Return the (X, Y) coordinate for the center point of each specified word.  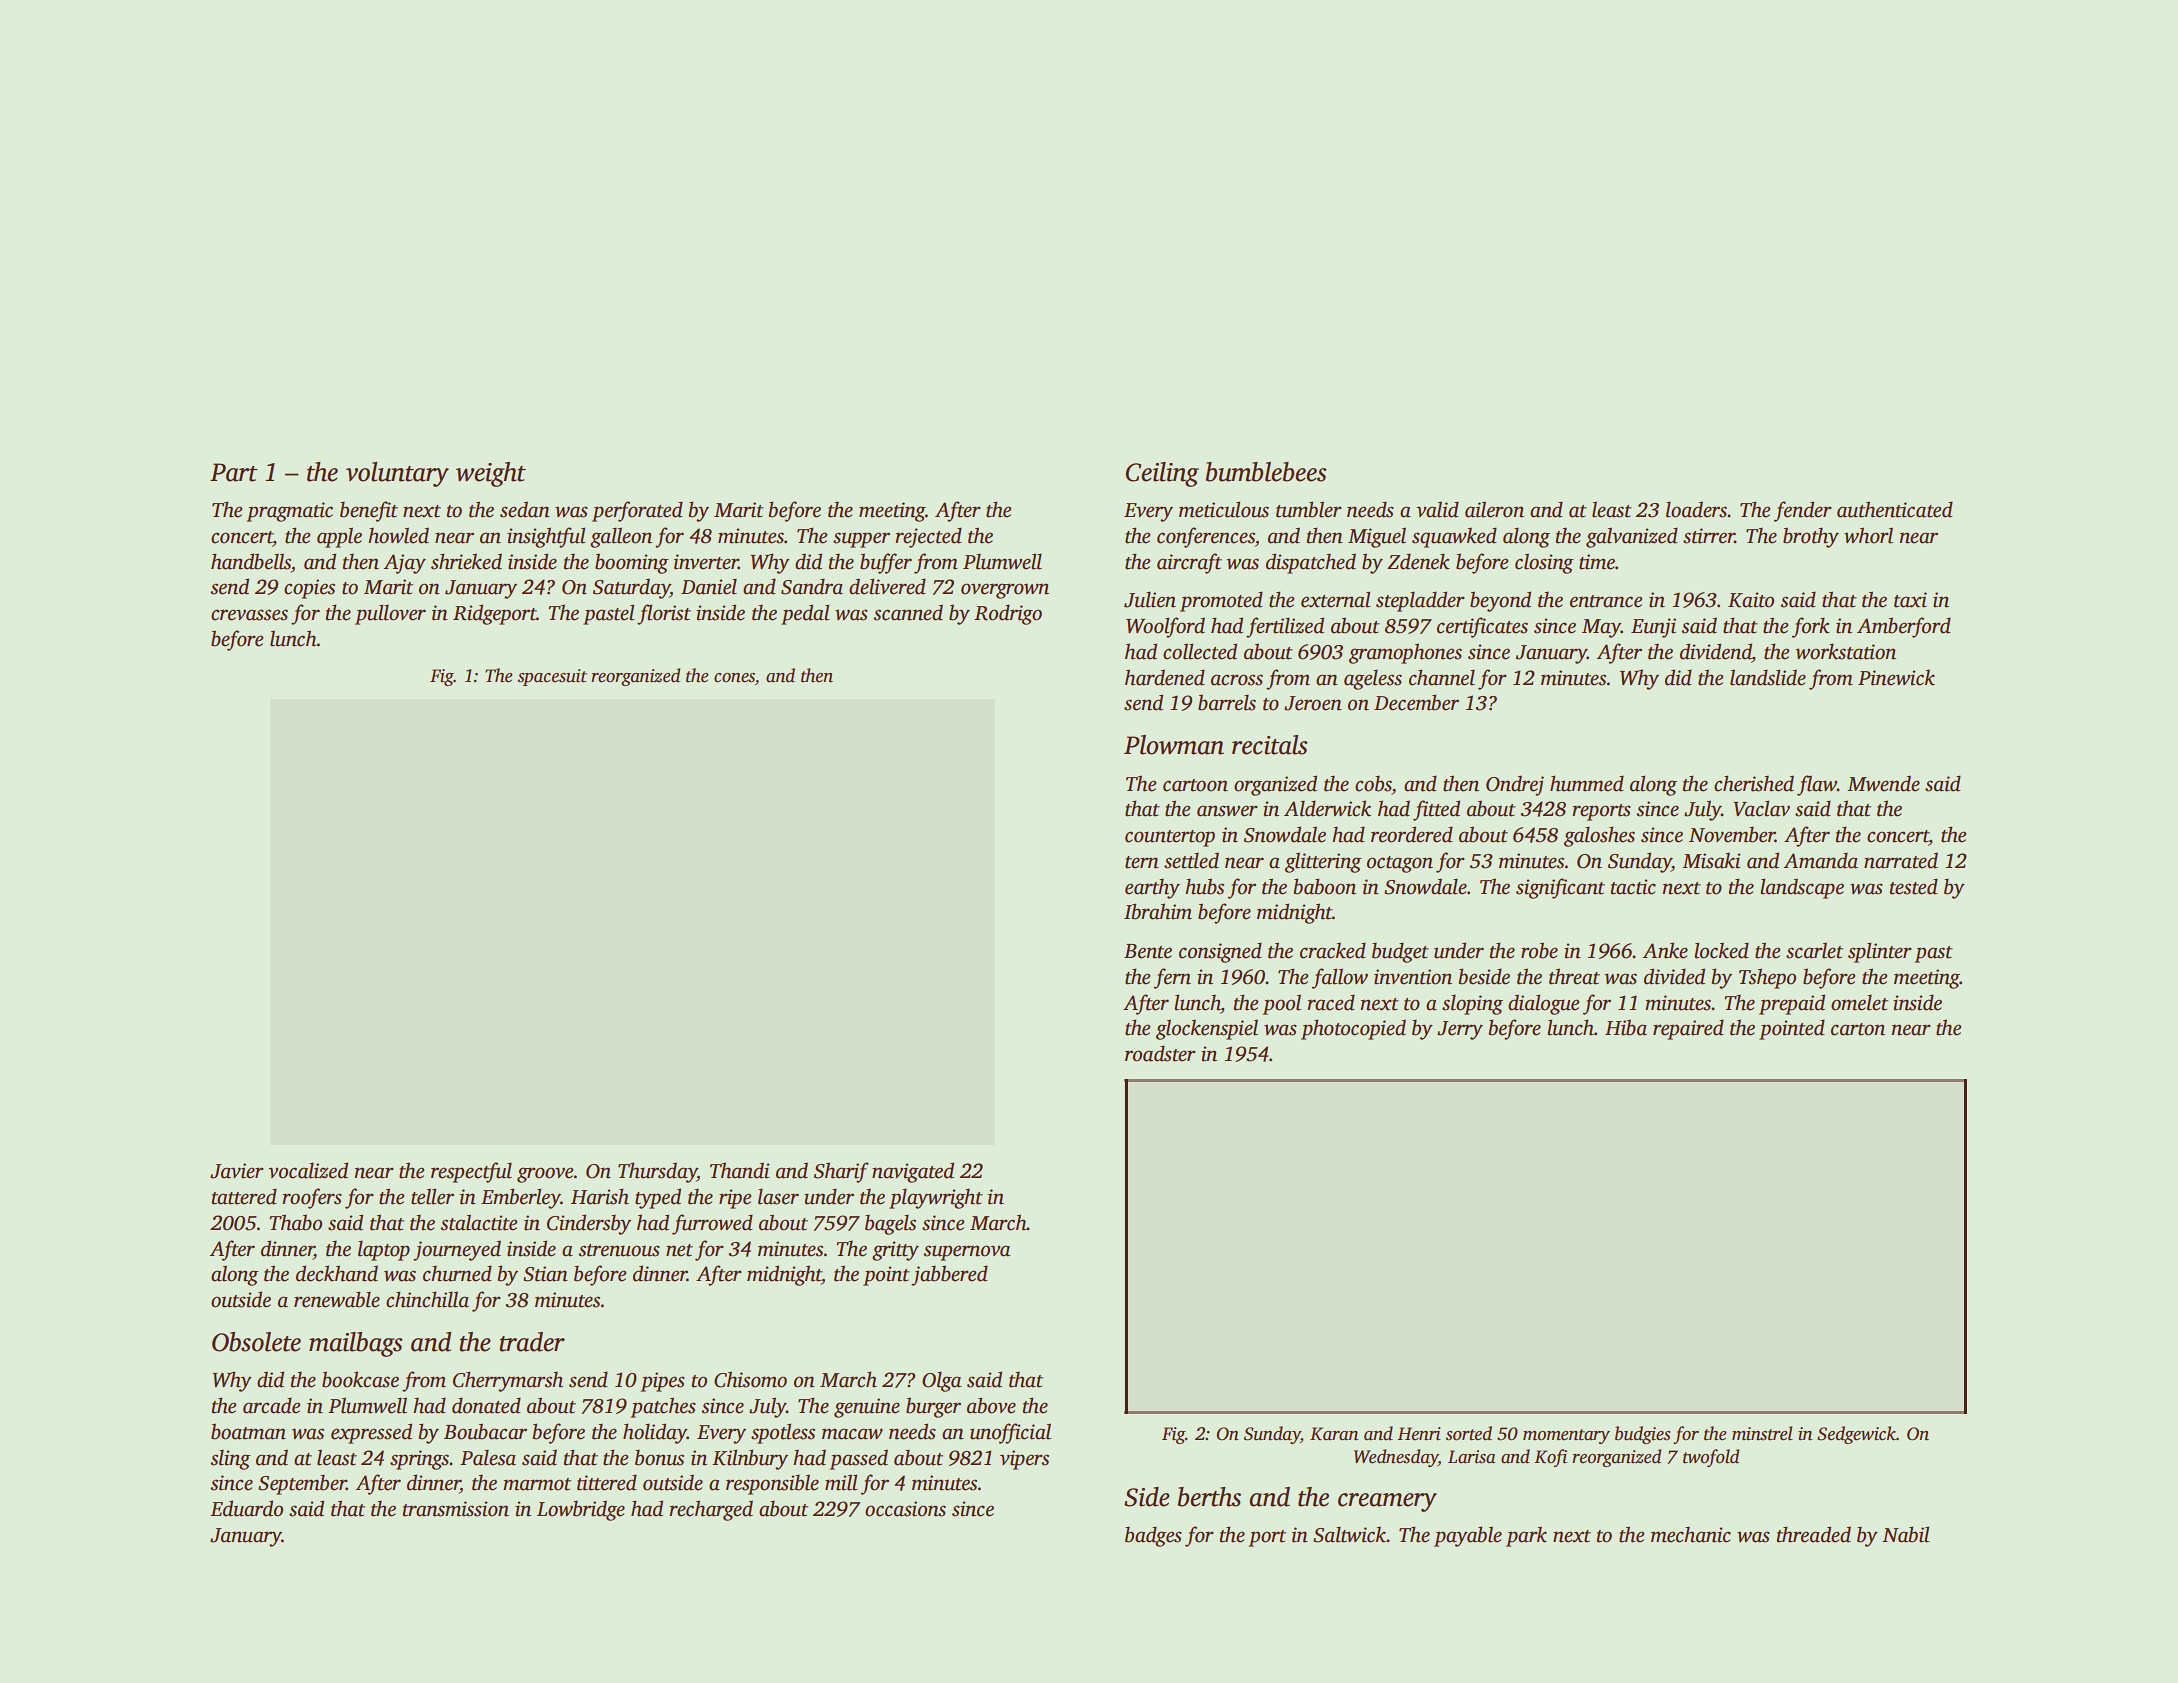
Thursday (657, 1172)
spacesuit (552, 677)
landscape (1802, 888)
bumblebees (1266, 472)
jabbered (949, 1275)
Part (234, 472)
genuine (867, 1408)
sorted (1469, 1433)
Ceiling (1162, 474)
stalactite (478, 1222)
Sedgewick (1856, 1435)
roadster (1160, 1053)
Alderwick (1327, 808)
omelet (1859, 1002)
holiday (655, 1433)
